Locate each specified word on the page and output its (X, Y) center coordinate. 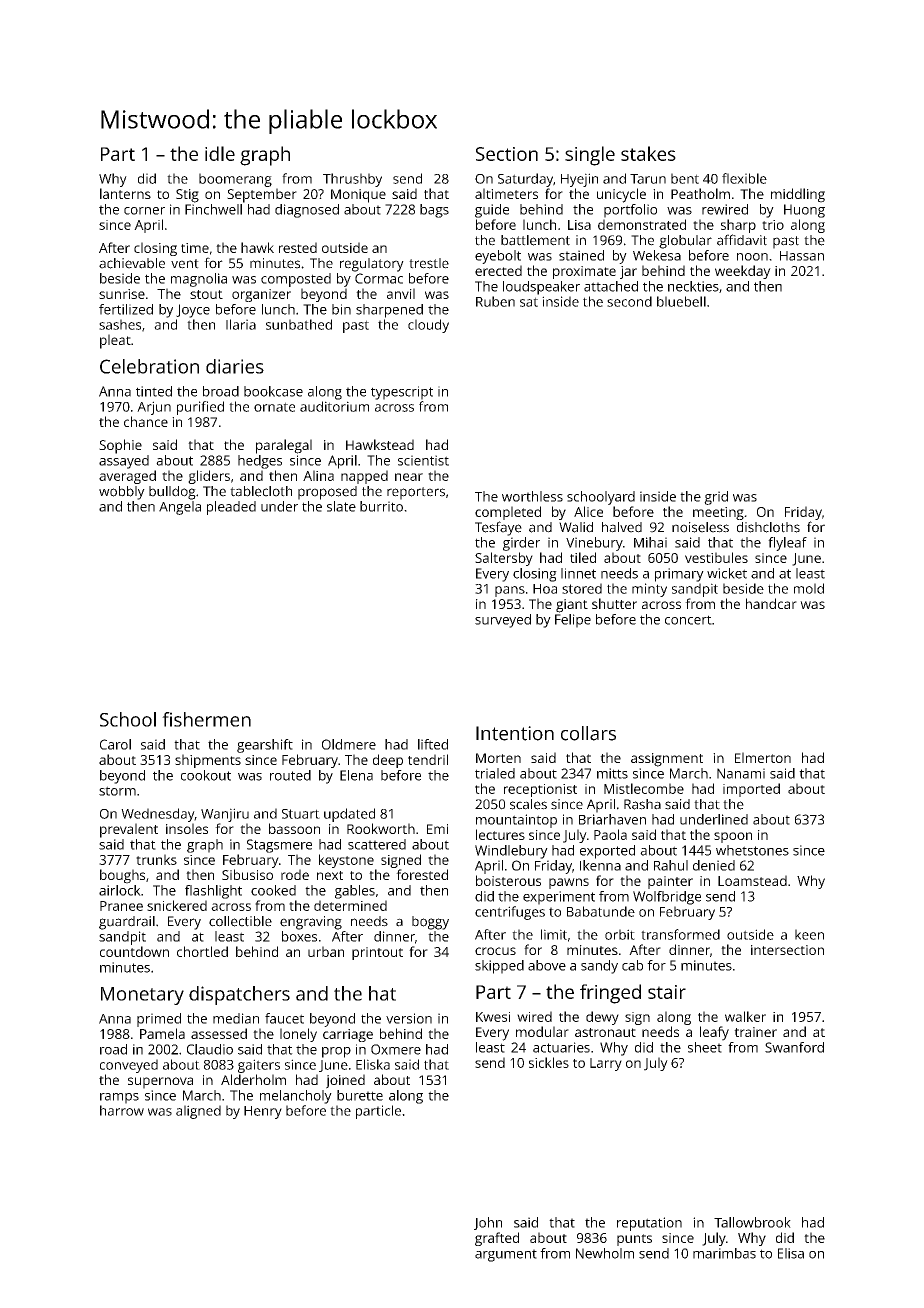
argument (506, 1255)
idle (220, 153)
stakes (648, 153)
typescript (402, 393)
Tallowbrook (752, 1222)
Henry (263, 1112)
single (590, 156)
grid (716, 498)
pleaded (231, 508)
